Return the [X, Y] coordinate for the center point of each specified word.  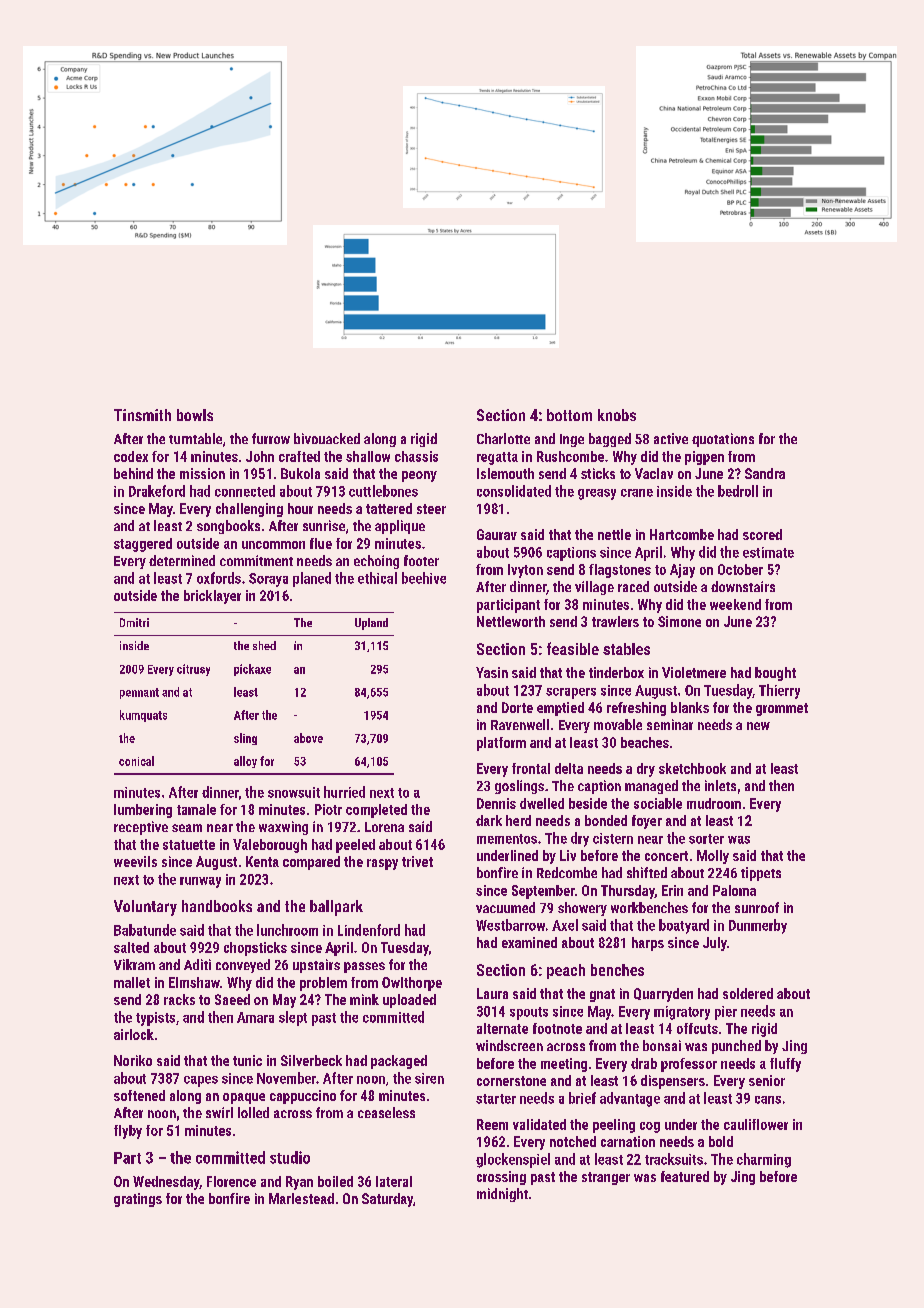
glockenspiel [513, 1160]
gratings [138, 1200]
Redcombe [567, 872]
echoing [376, 562]
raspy [382, 864]
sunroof [757, 907]
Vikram [134, 964]
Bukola [300, 473]
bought [775, 674]
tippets [761, 874]
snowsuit [294, 792]
